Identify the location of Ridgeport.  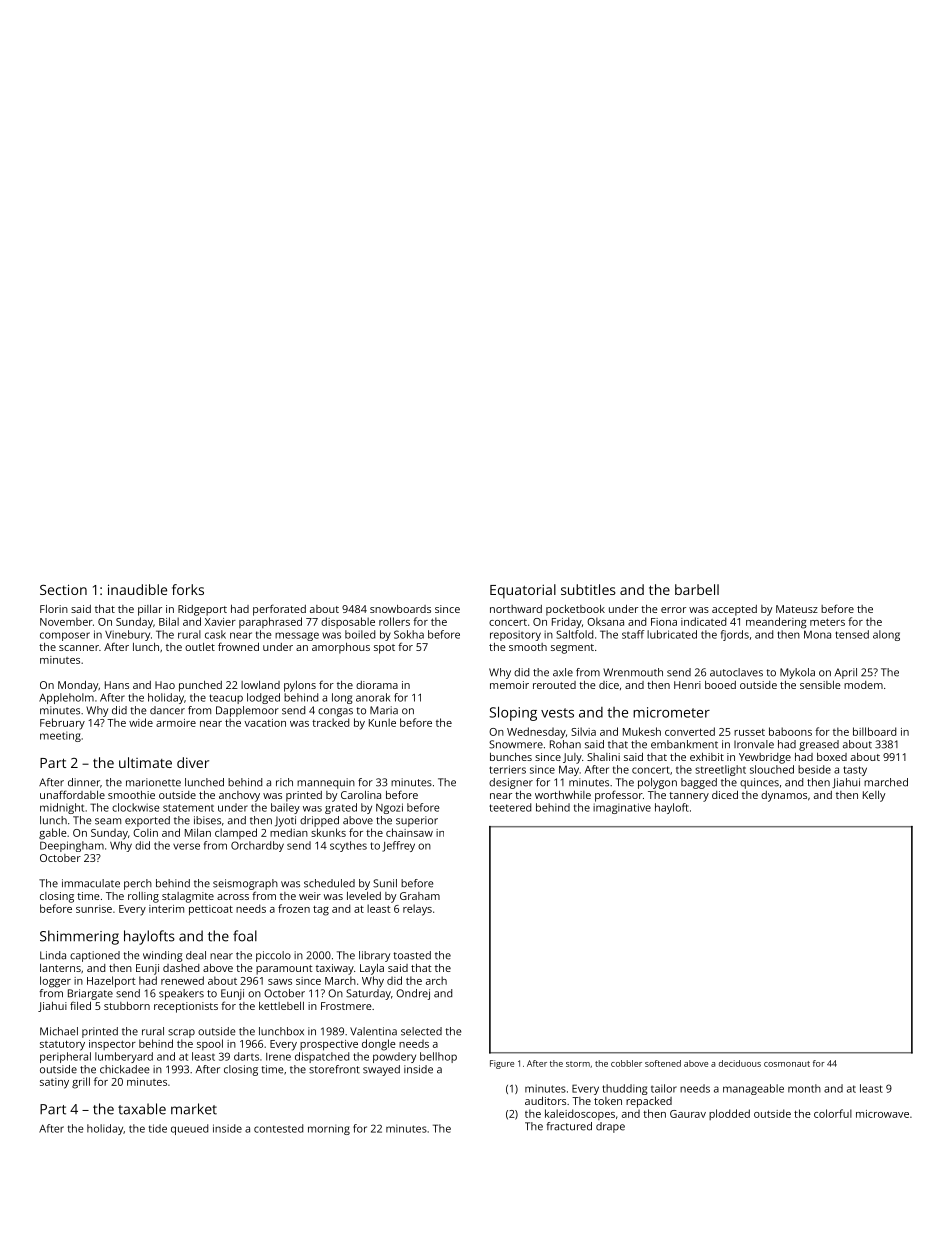
(202, 610).
